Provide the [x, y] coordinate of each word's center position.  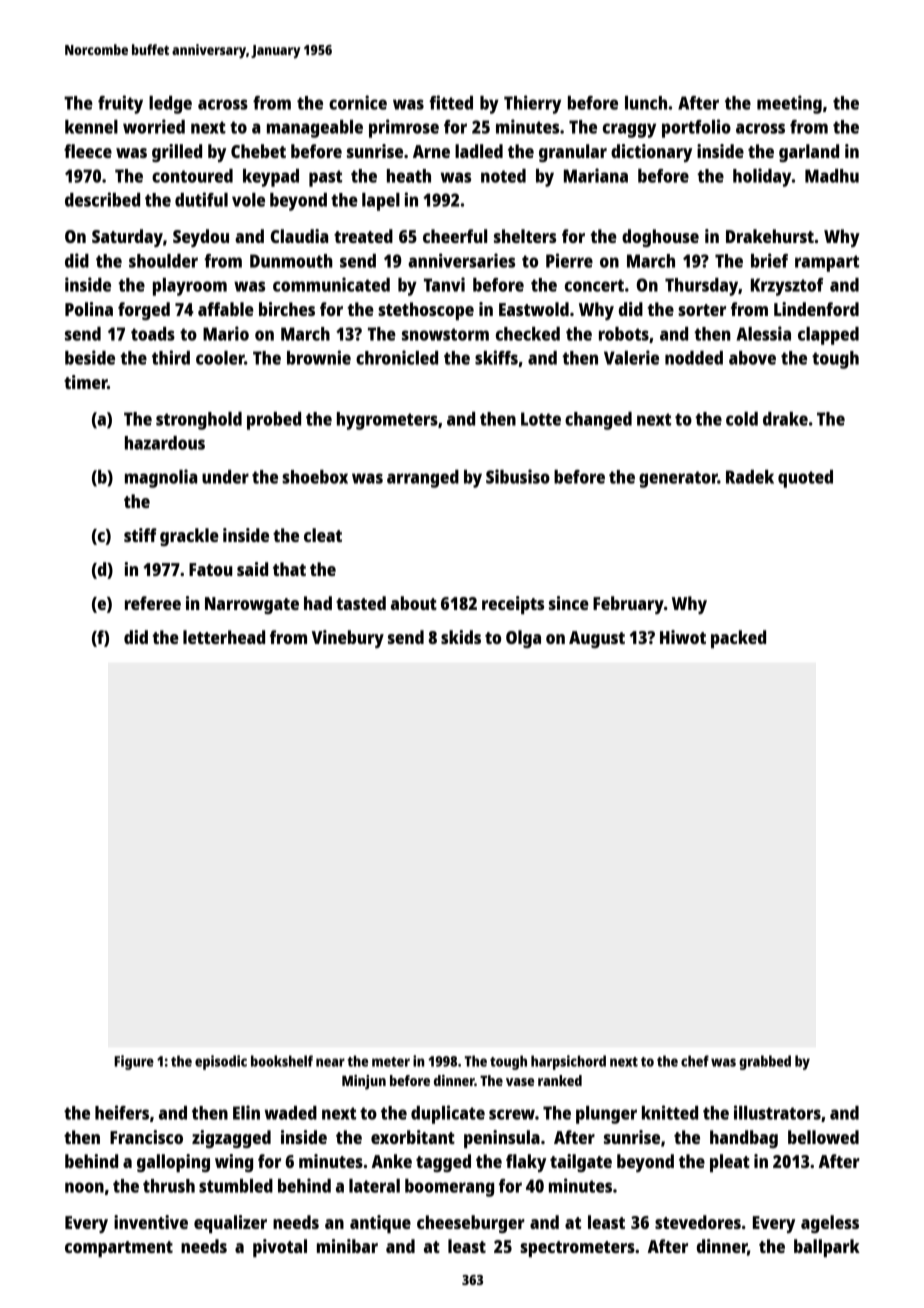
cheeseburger [471, 1224]
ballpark [827, 1248]
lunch [646, 103]
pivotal [280, 1248]
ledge [170, 105]
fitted [451, 102]
